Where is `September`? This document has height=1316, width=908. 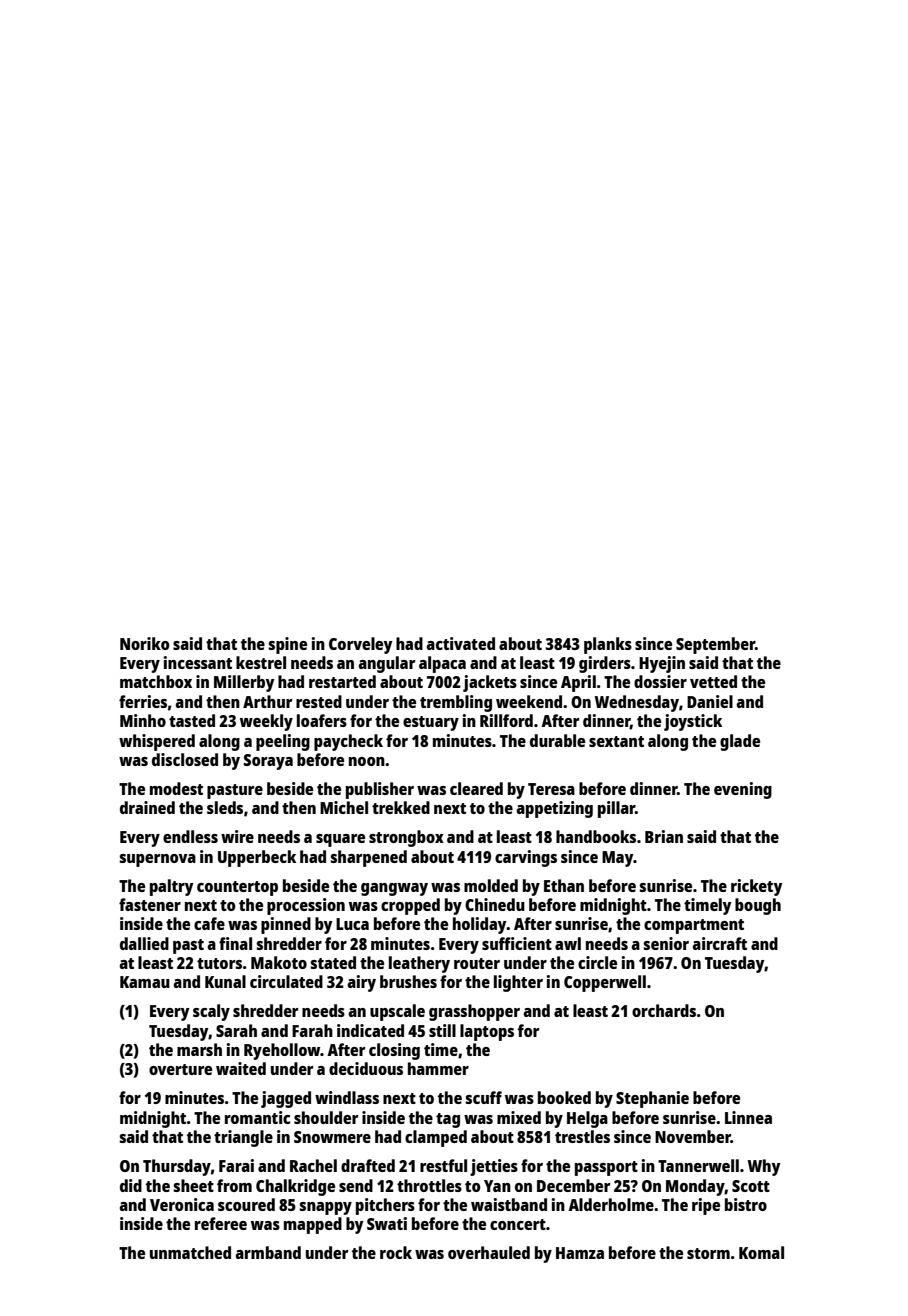 September is located at coordinates (715, 645).
